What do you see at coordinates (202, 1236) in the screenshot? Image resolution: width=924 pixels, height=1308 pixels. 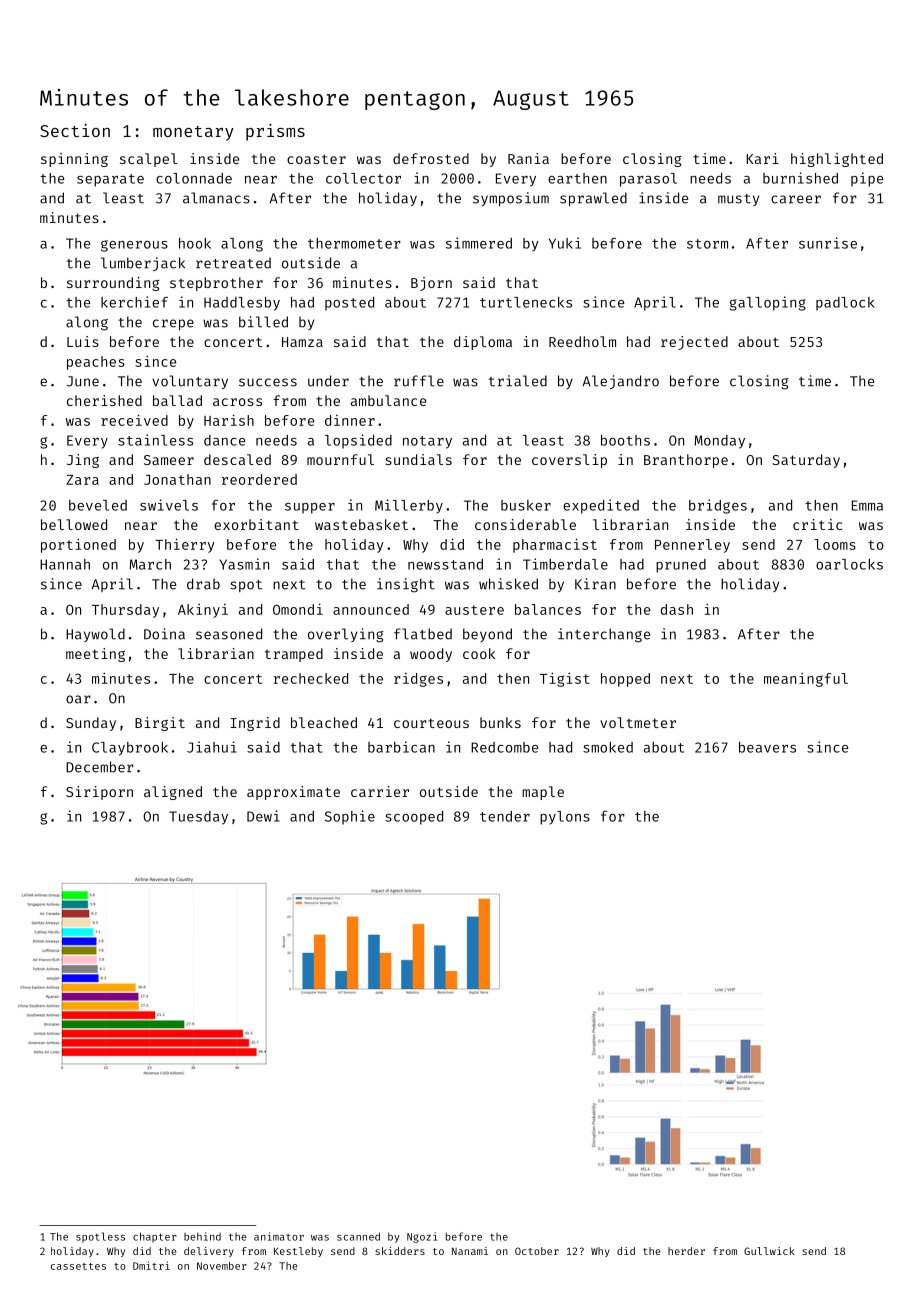 I see `behind` at bounding box center [202, 1236].
